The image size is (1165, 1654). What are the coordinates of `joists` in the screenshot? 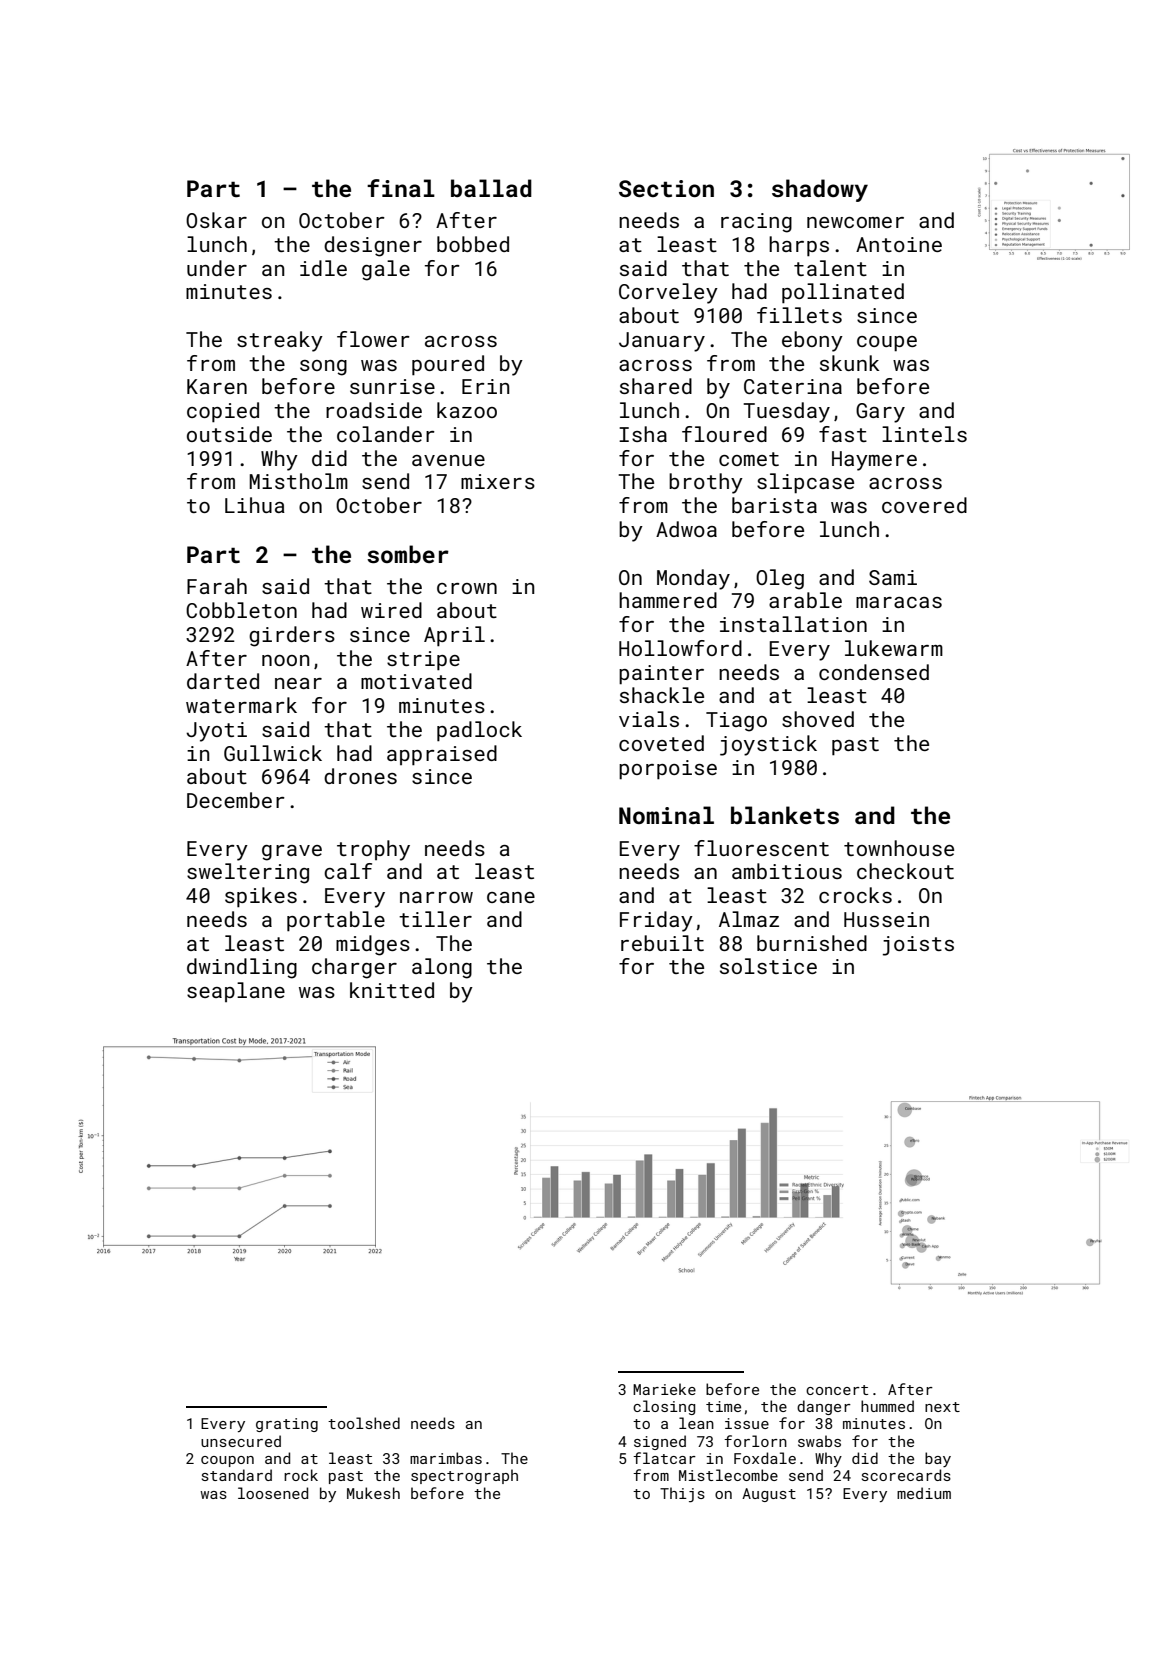 It's located at (918, 946).
